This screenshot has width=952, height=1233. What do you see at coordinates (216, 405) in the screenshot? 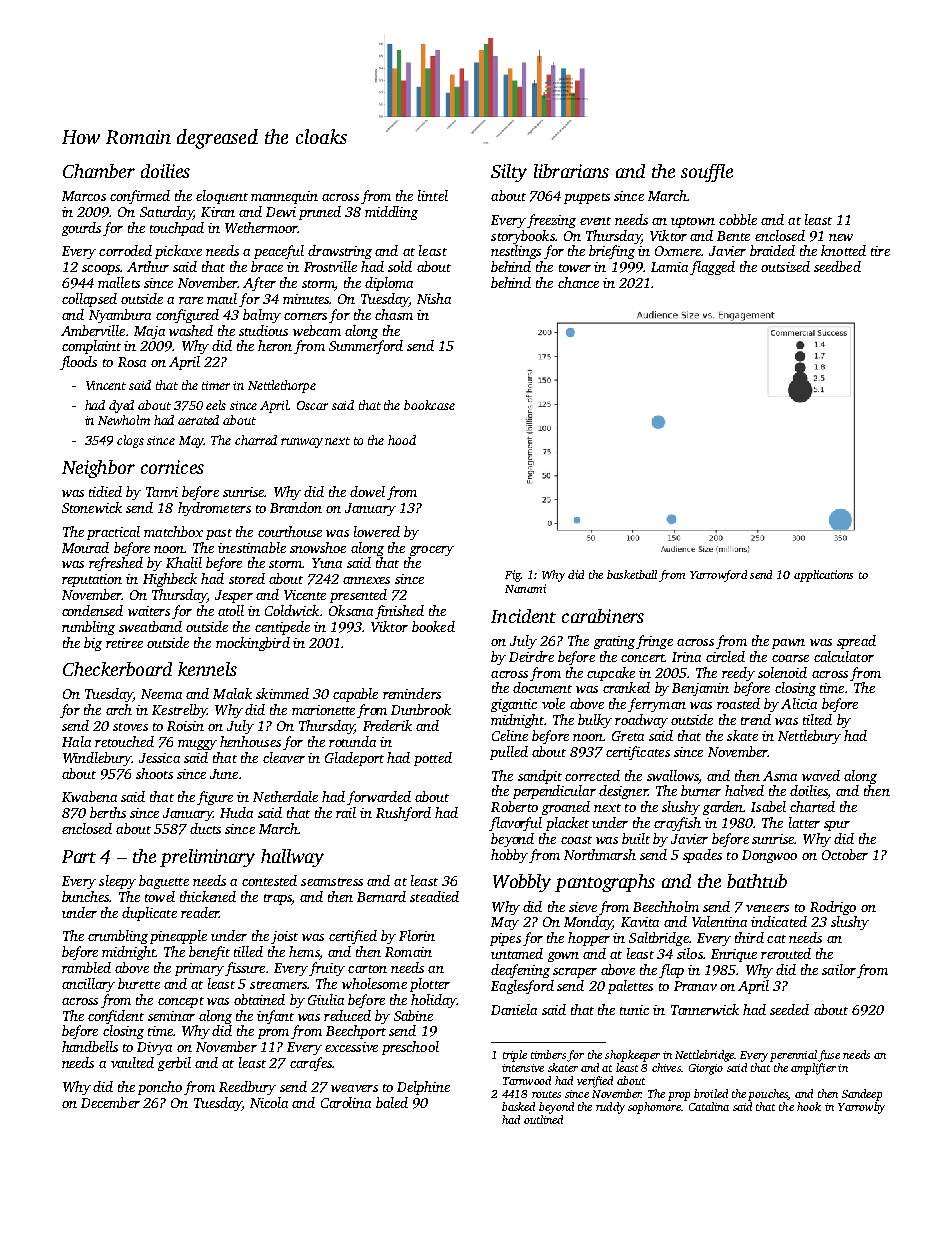
I see `eels` at bounding box center [216, 405].
